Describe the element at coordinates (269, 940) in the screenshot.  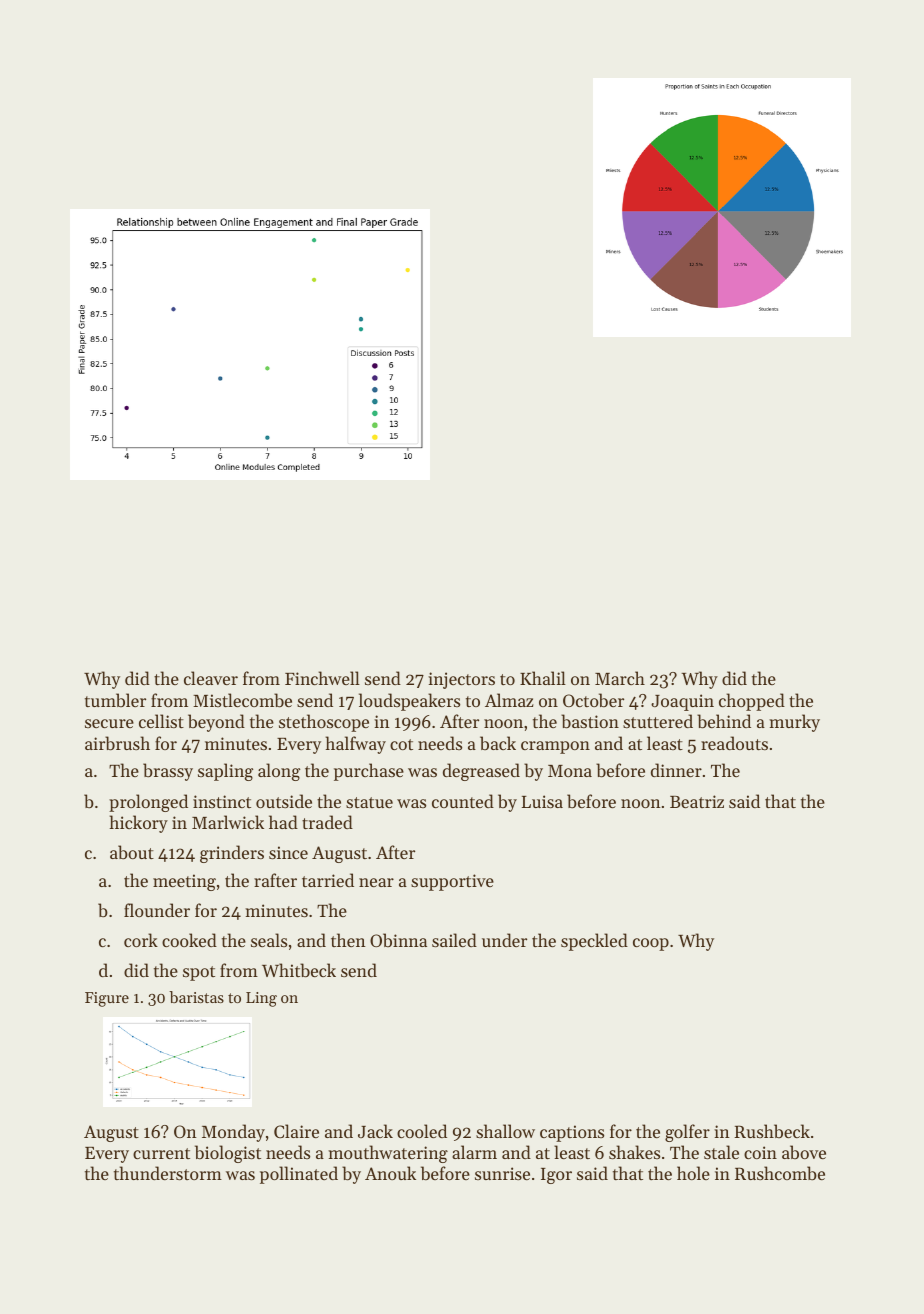
I see `seals` at that location.
